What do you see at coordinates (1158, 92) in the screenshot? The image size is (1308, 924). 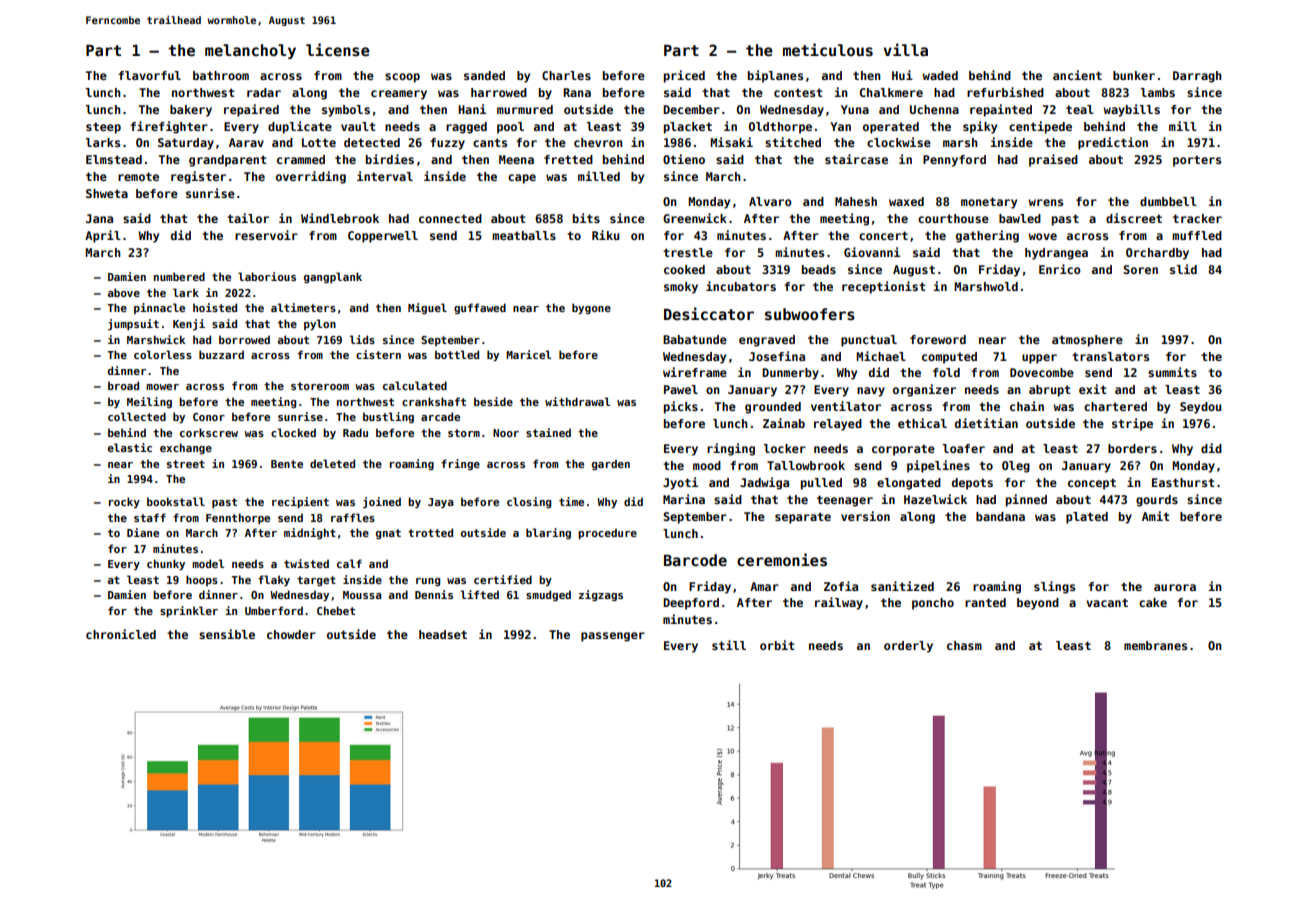 I see `lambs` at bounding box center [1158, 92].
